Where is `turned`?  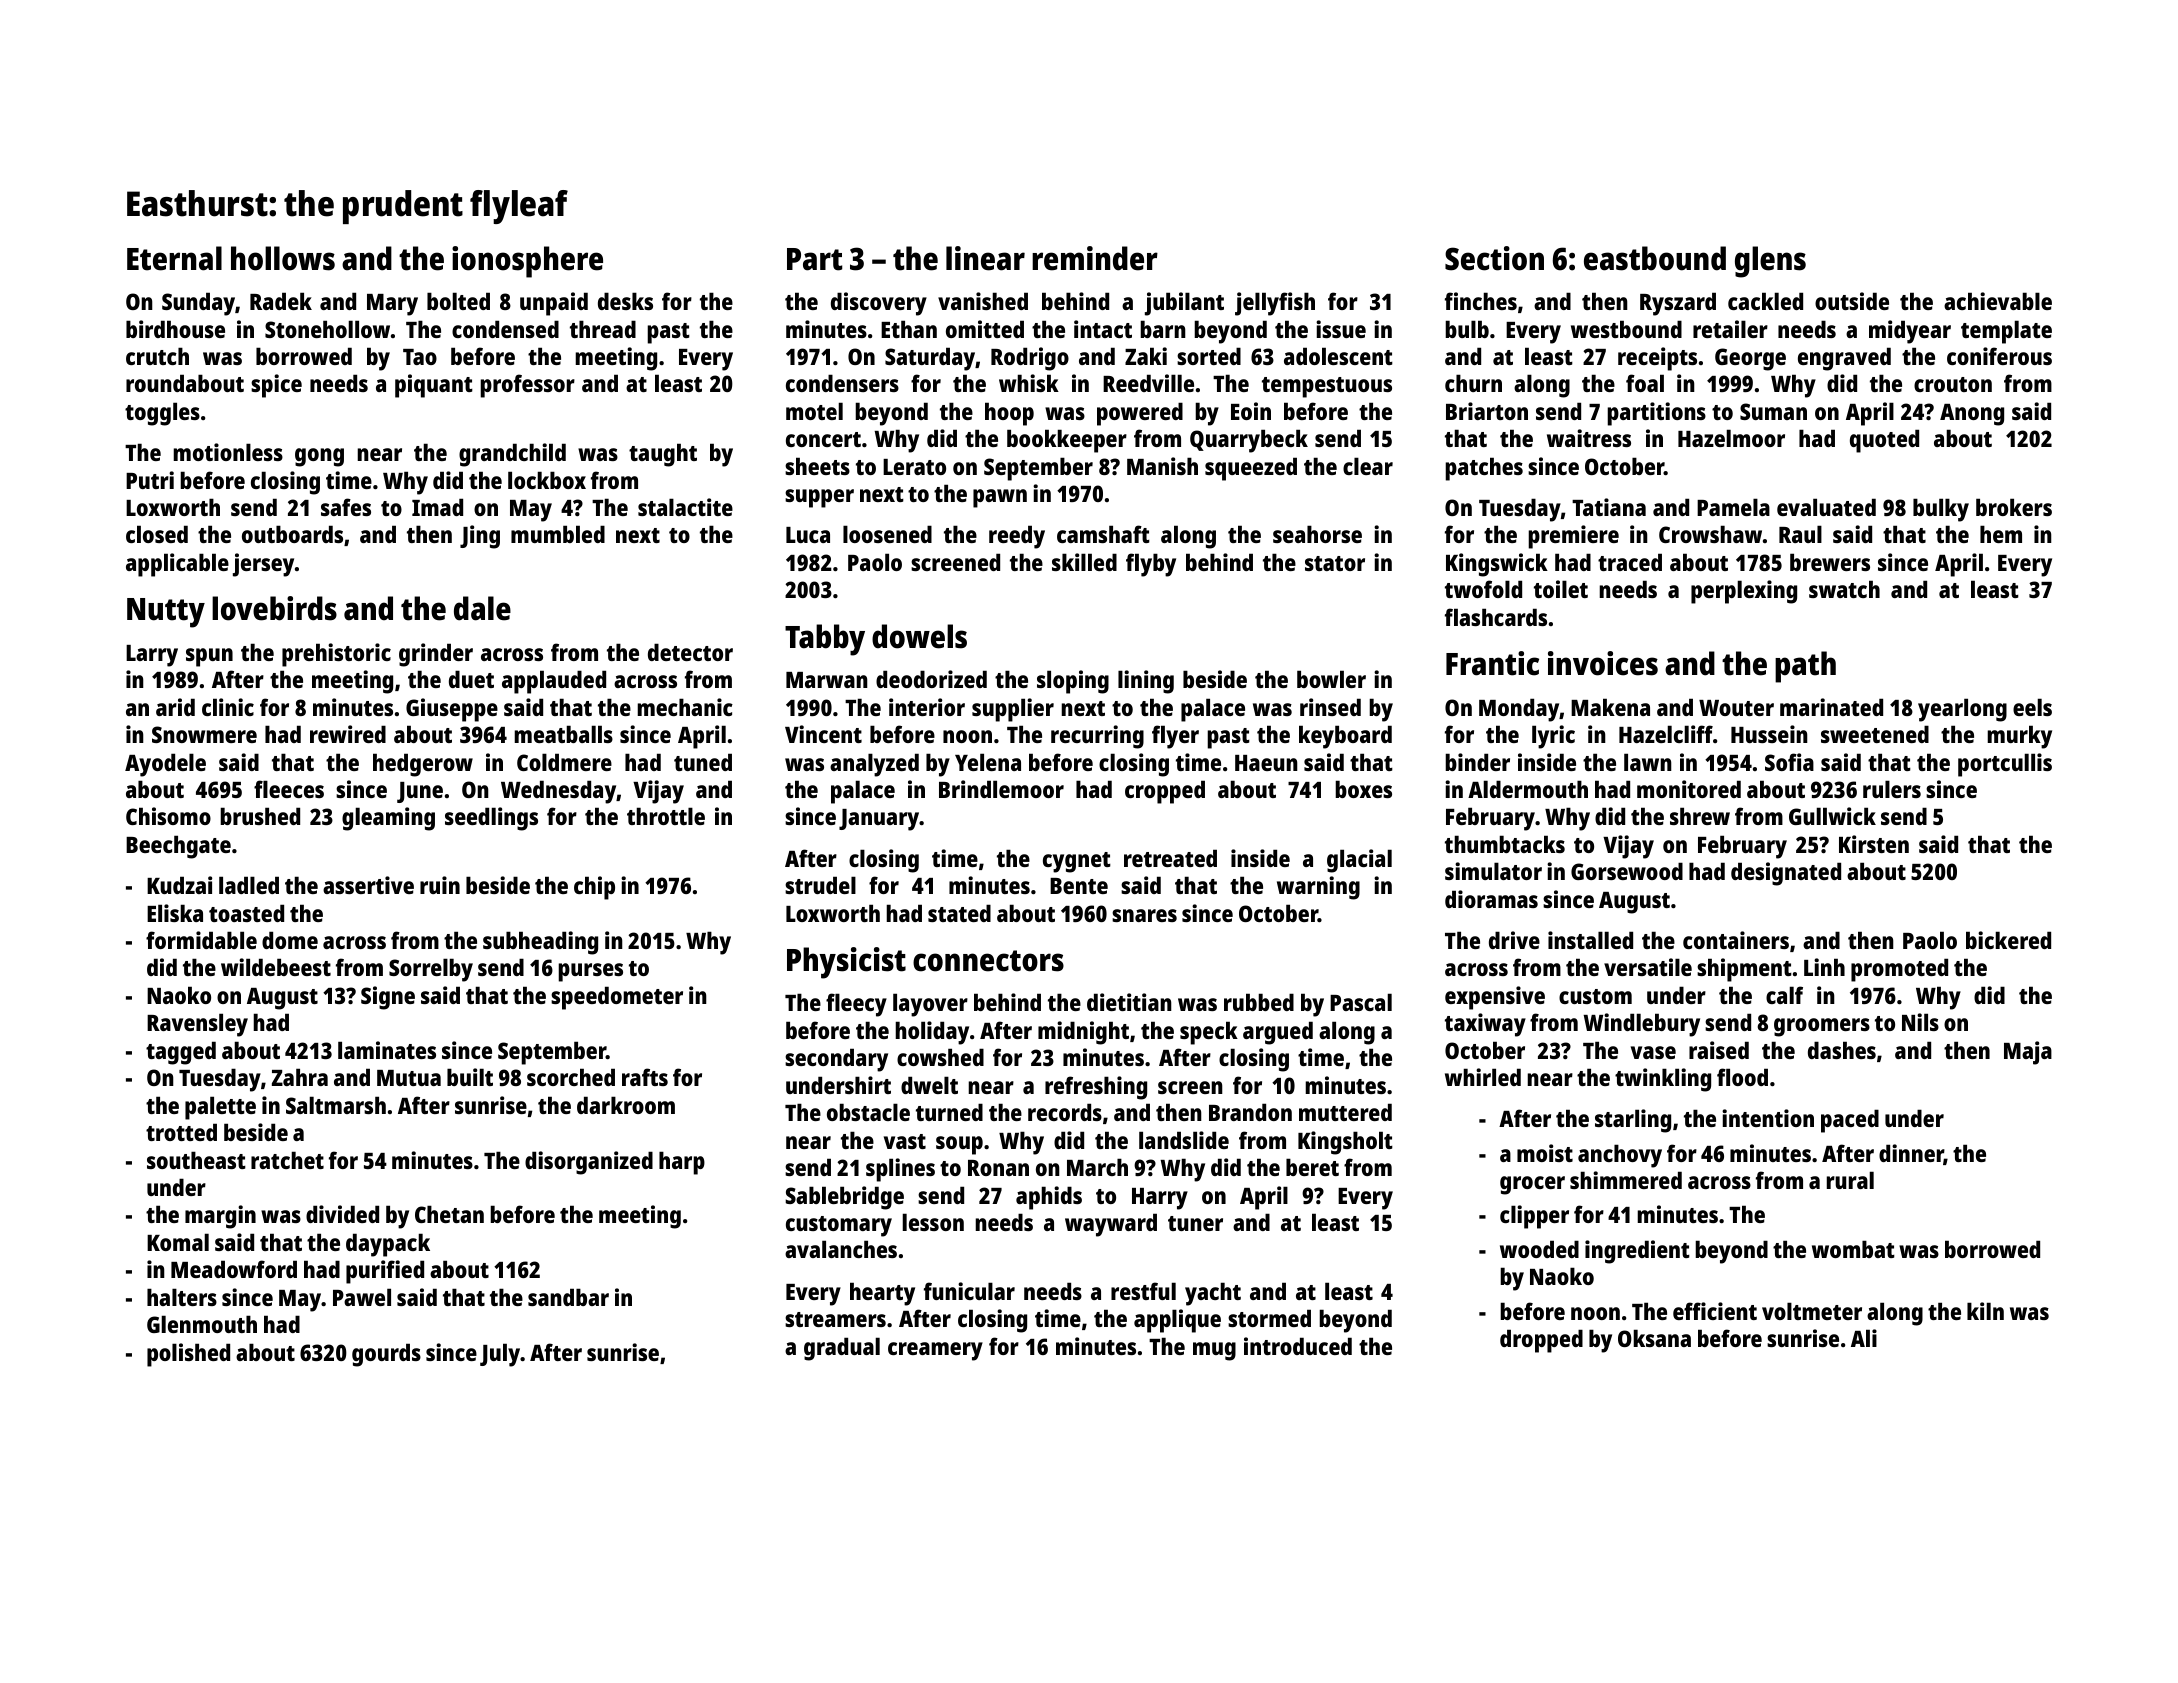
turned is located at coordinates (949, 1112).
